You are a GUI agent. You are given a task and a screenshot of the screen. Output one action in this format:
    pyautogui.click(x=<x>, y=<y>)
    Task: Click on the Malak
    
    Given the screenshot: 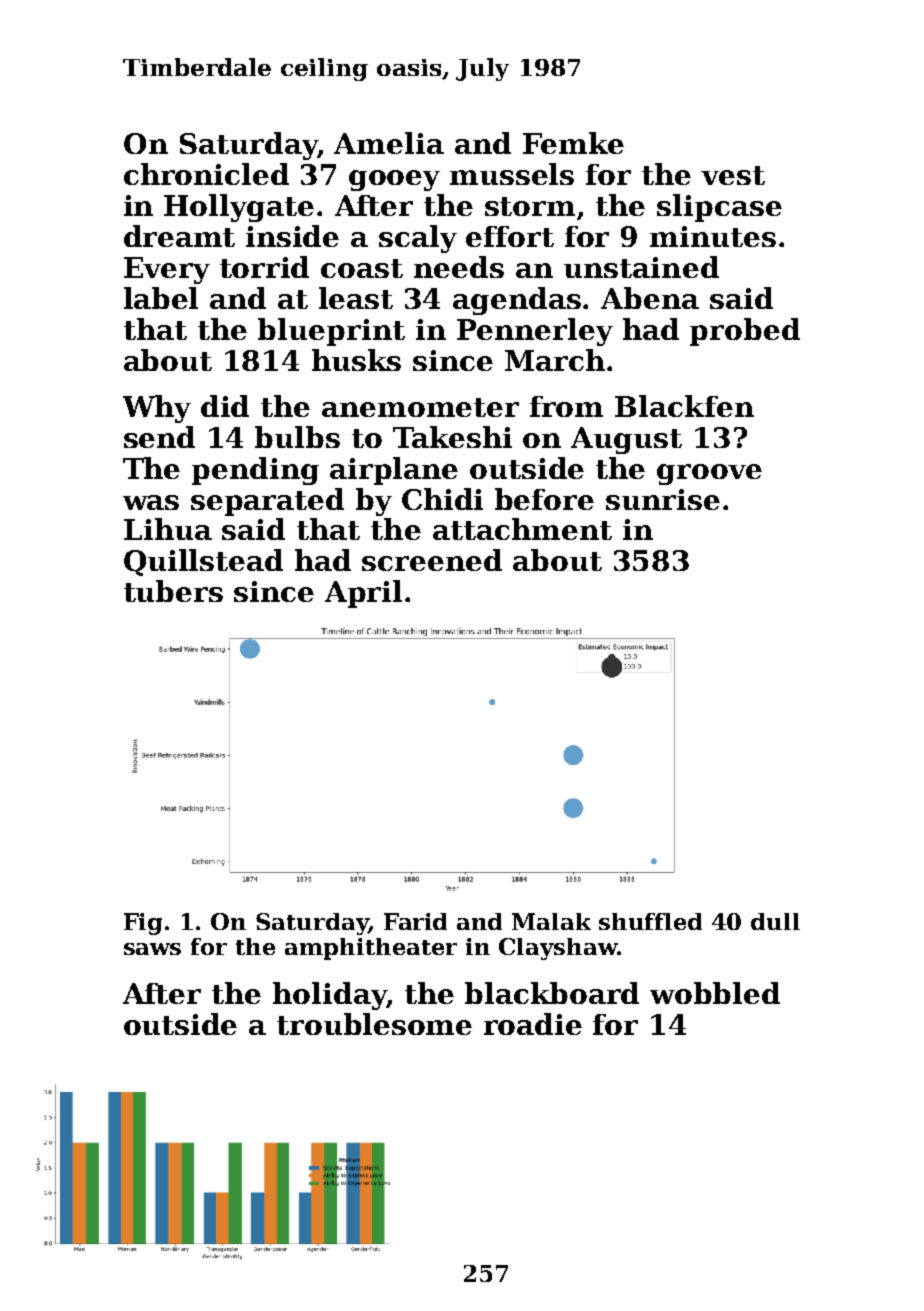 What is the action you would take?
    pyautogui.click(x=551, y=921)
